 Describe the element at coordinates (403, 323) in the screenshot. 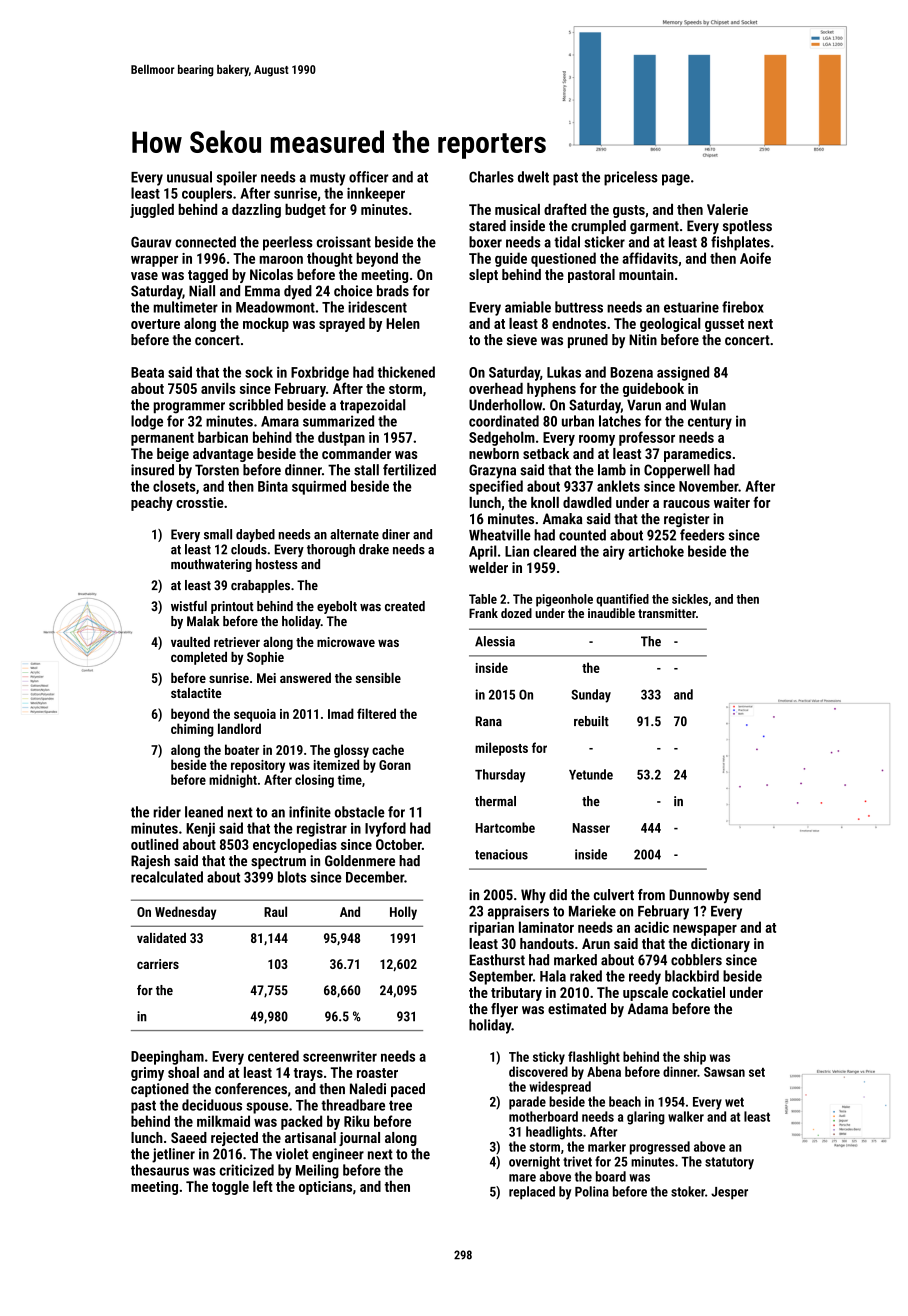

I see `Helen` at that location.
